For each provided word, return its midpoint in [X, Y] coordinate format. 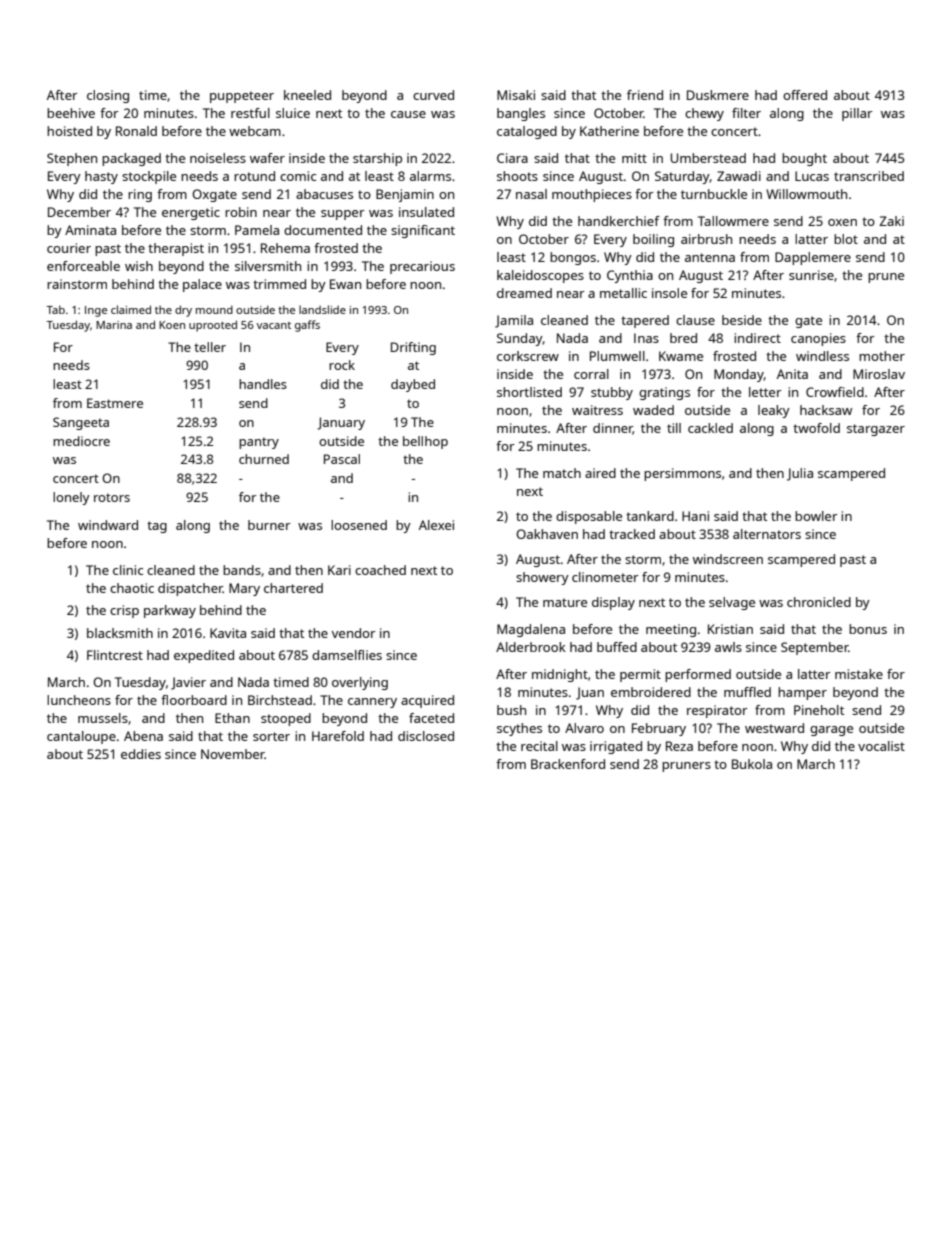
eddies [141, 754]
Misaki [516, 95]
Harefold [338, 736]
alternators [767, 534]
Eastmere [115, 403]
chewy [704, 114]
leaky [774, 411]
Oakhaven [547, 534]
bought [804, 159]
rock [342, 365]
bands [242, 570]
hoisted [69, 131]
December [79, 212]
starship [377, 159]
